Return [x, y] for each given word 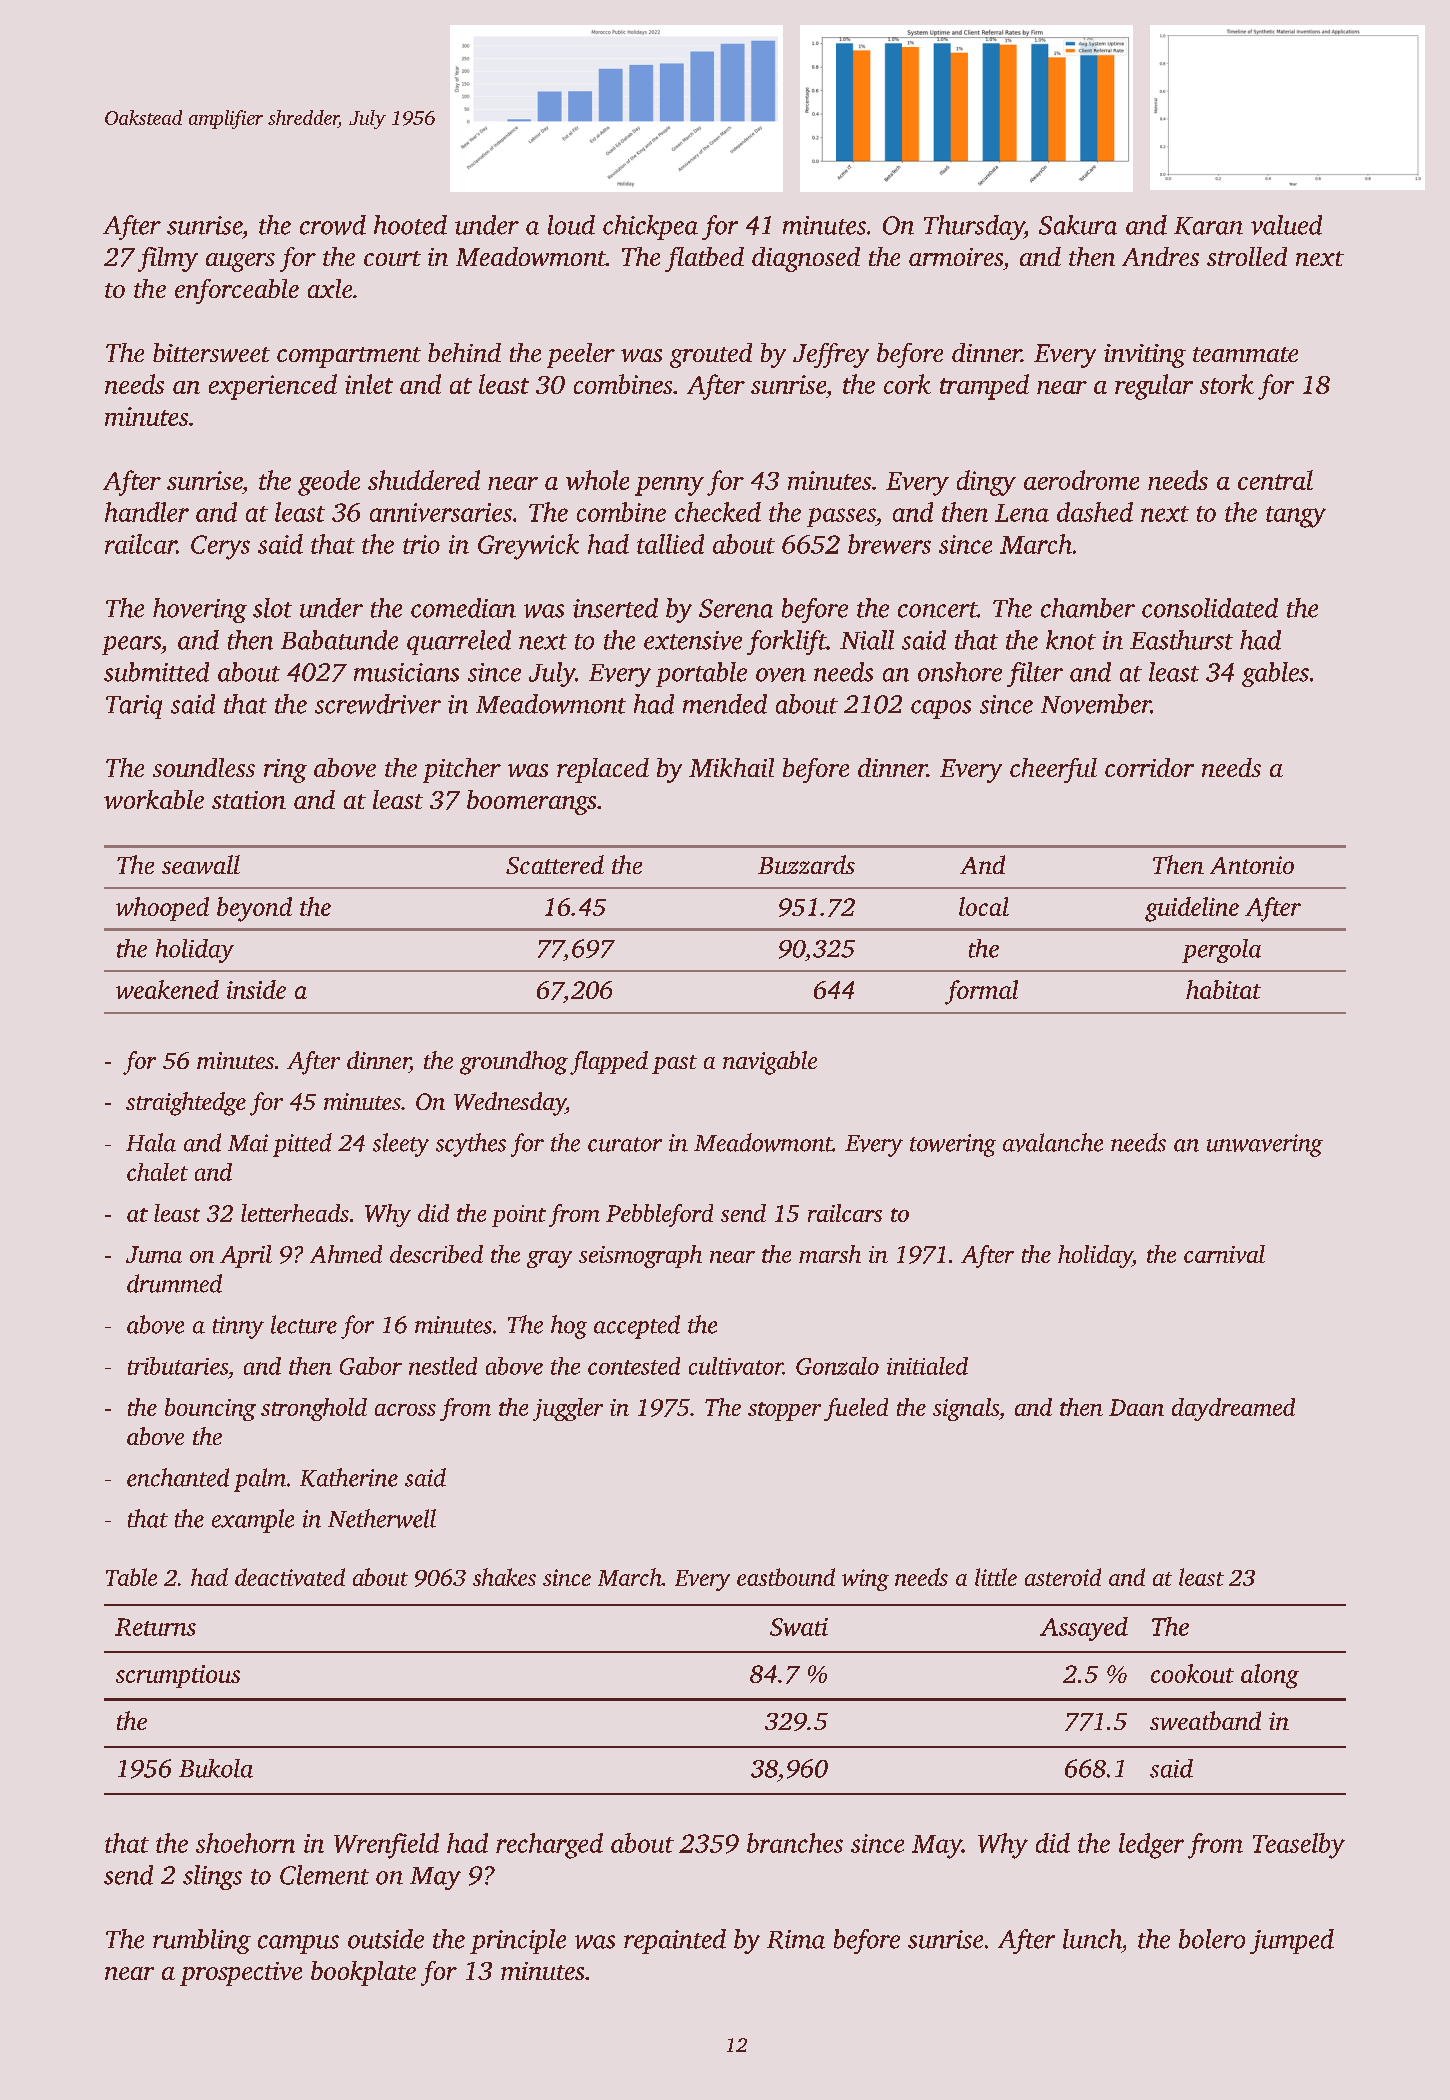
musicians [406, 672]
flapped [609, 1063]
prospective [241, 1974]
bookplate [363, 1973]
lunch [1092, 1939]
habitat [1223, 989]
